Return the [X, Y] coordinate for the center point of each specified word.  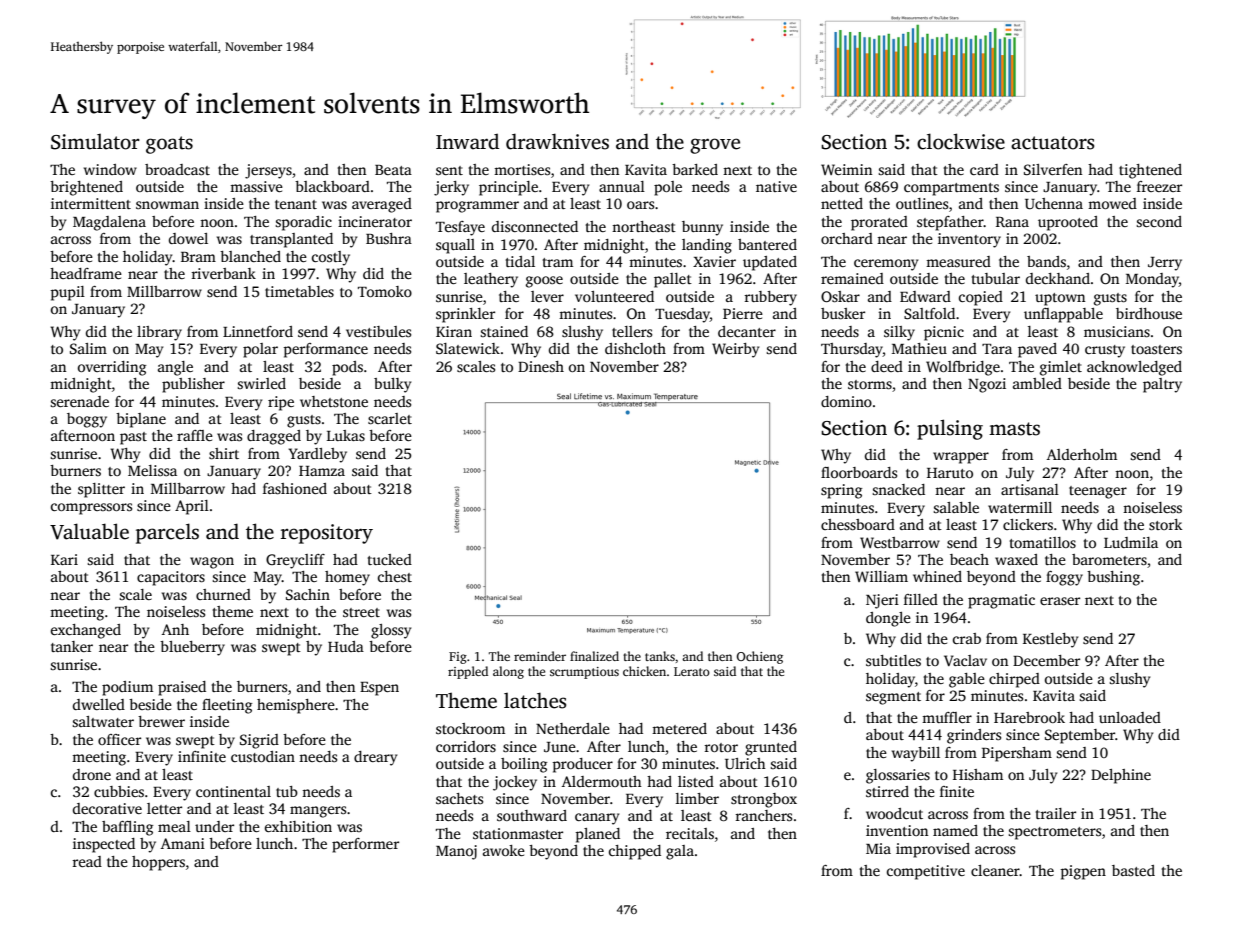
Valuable [89, 531]
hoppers [158, 863]
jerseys [268, 171]
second [1159, 221]
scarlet [390, 418]
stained [504, 331]
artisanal [1030, 489]
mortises [522, 169]
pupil [67, 293]
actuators [1052, 143]
